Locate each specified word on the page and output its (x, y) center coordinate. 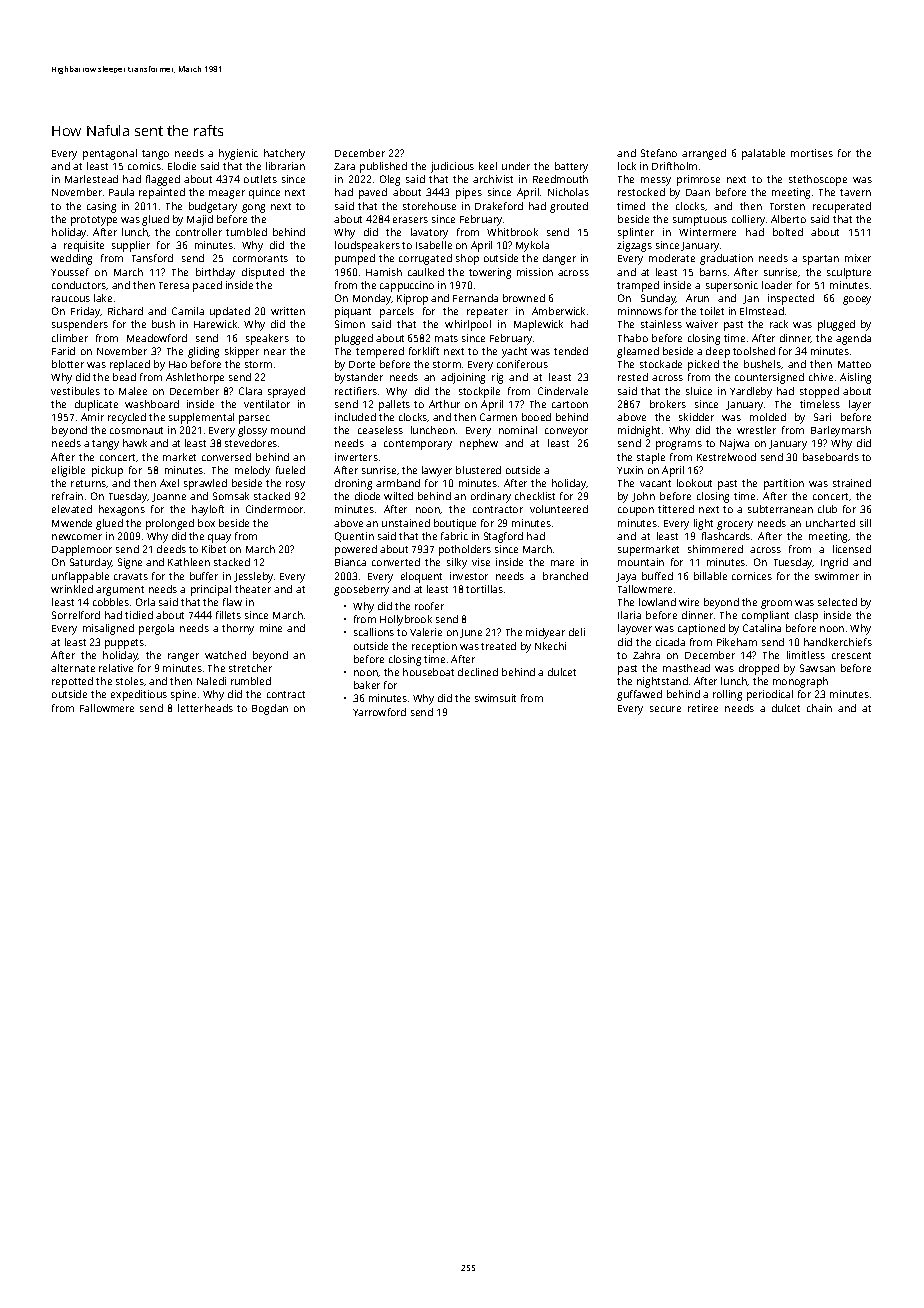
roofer (429, 606)
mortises (812, 153)
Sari (822, 417)
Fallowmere (107, 708)
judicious (452, 167)
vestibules (75, 391)
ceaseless (380, 430)
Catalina (762, 628)
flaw (232, 602)
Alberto (788, 219)
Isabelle (434, 245)
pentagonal (110, 154)
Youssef (70, 272)
